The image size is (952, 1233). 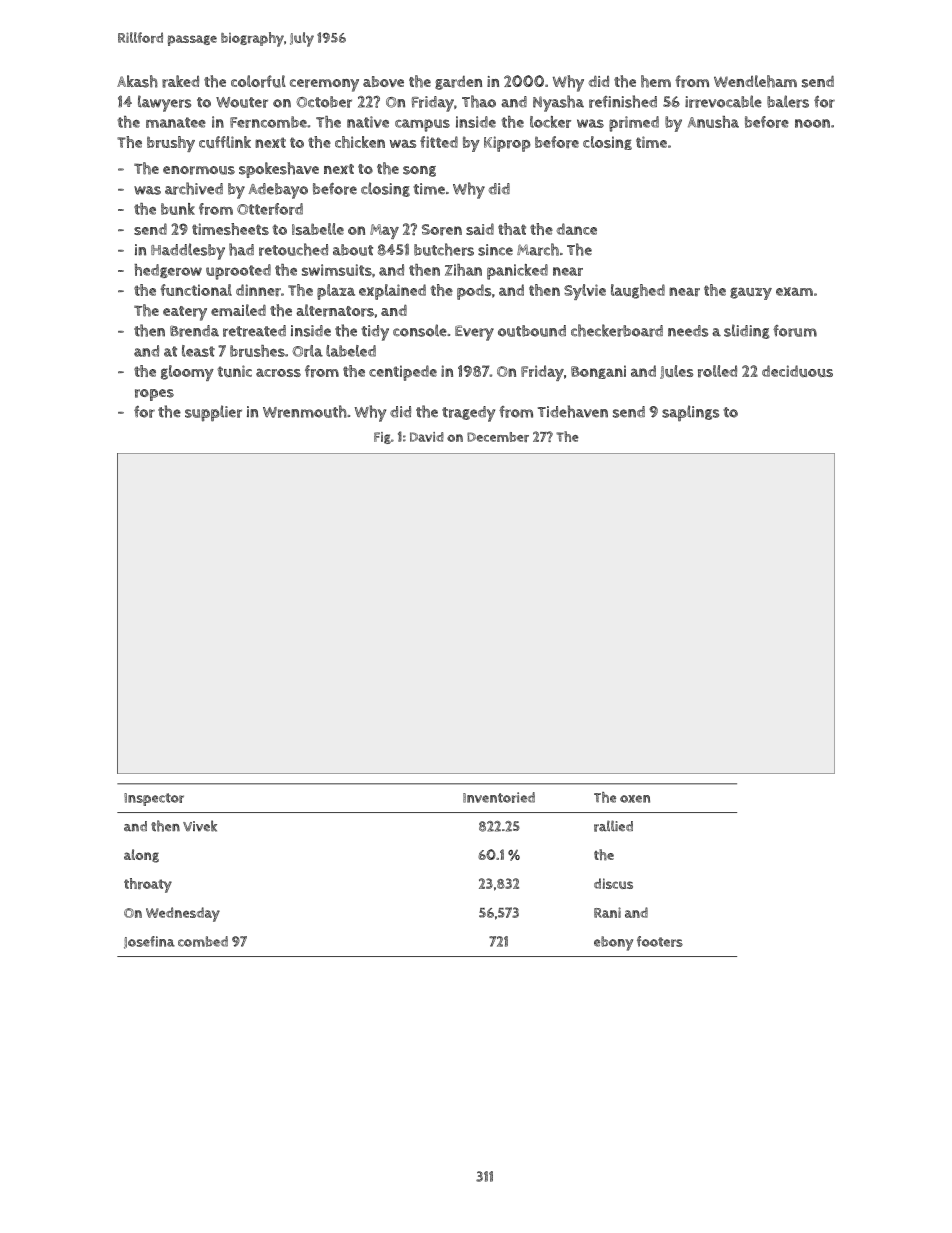 What do you see at coordinates (797, 371) in the page?
I see `deciduous` at bounding box center [797, 371].
